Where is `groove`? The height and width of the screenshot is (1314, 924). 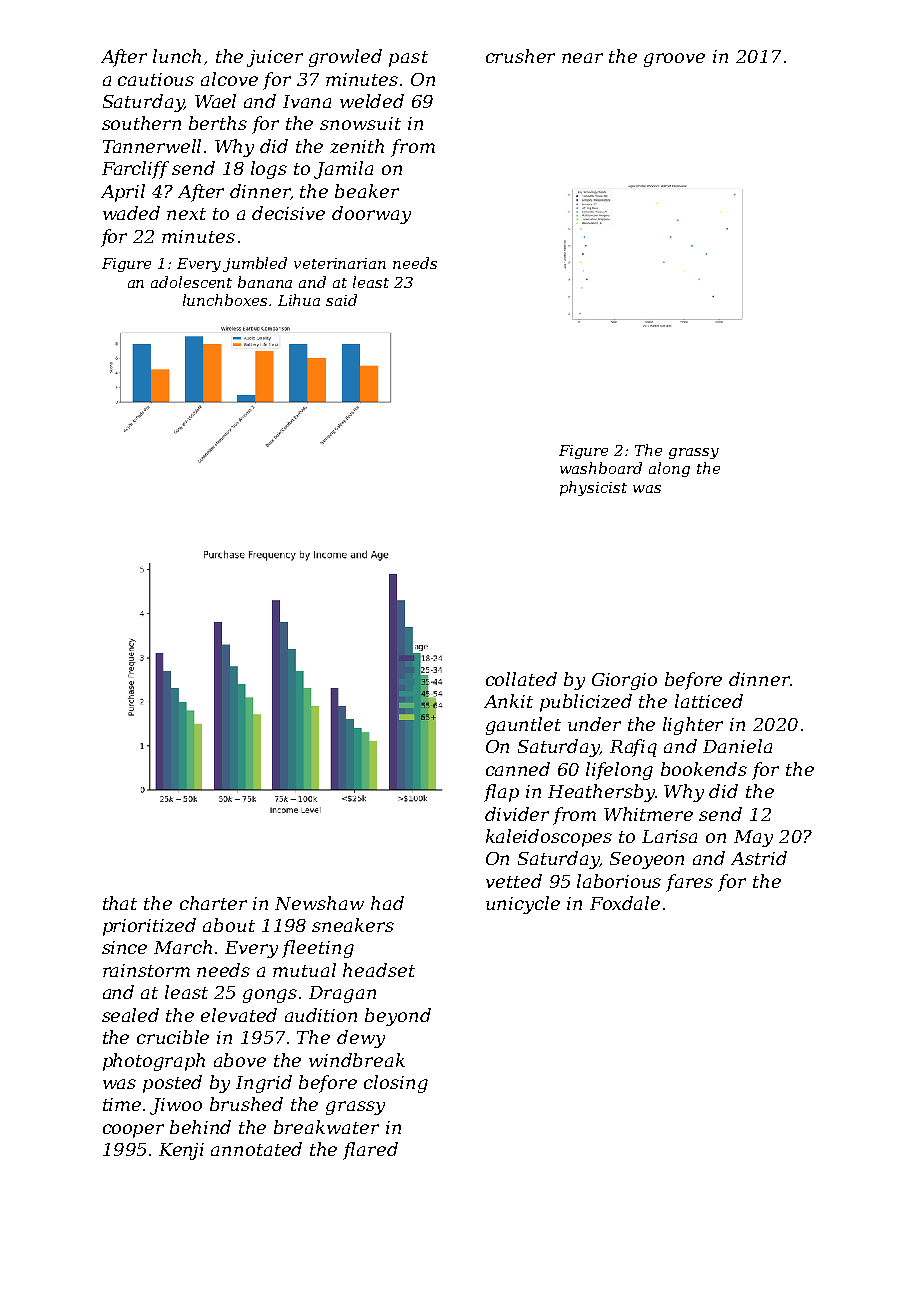 groove is located at coordinates (674, 60).
